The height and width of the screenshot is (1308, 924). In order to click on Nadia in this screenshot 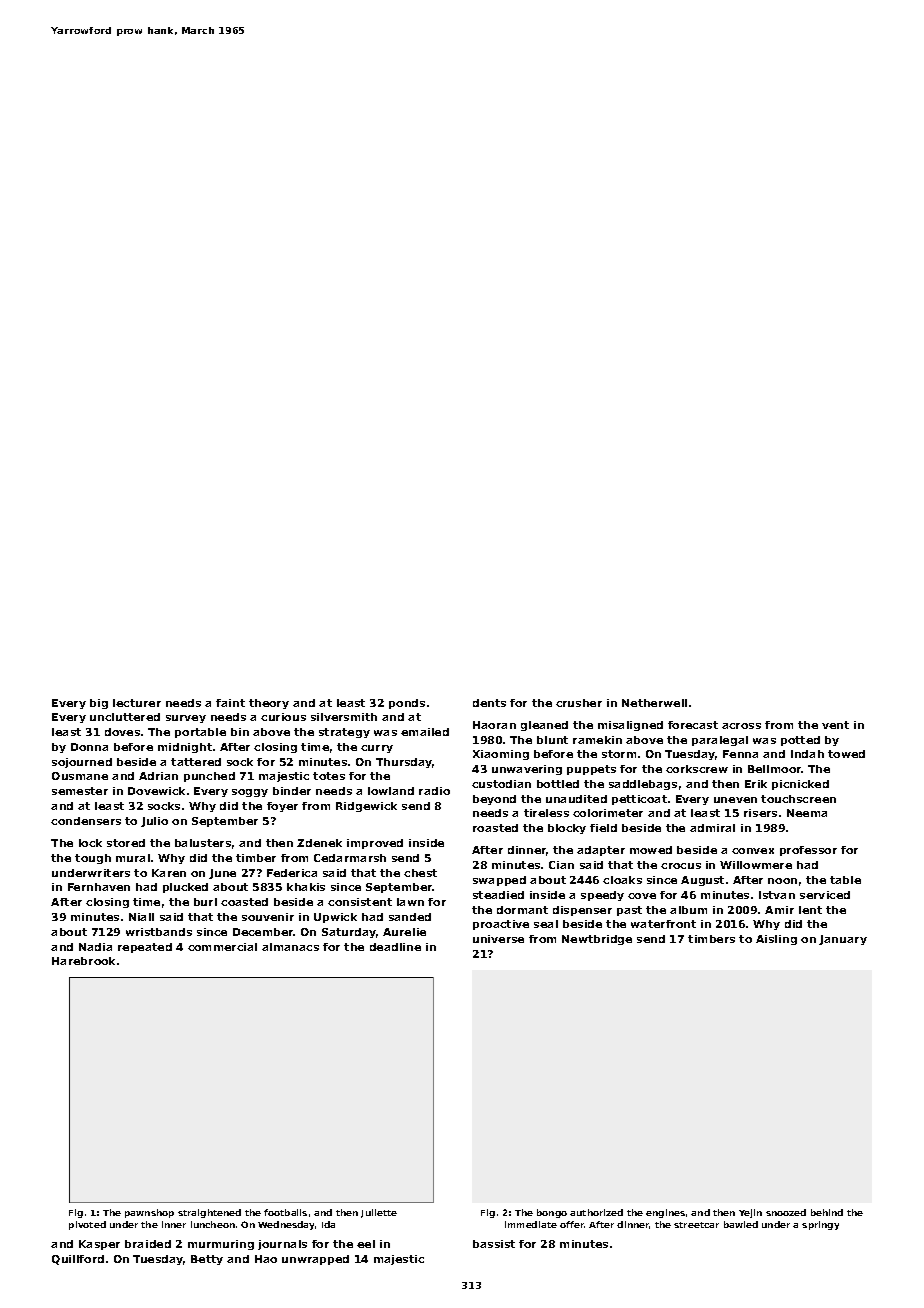, I will do `click(95, 947)`.
